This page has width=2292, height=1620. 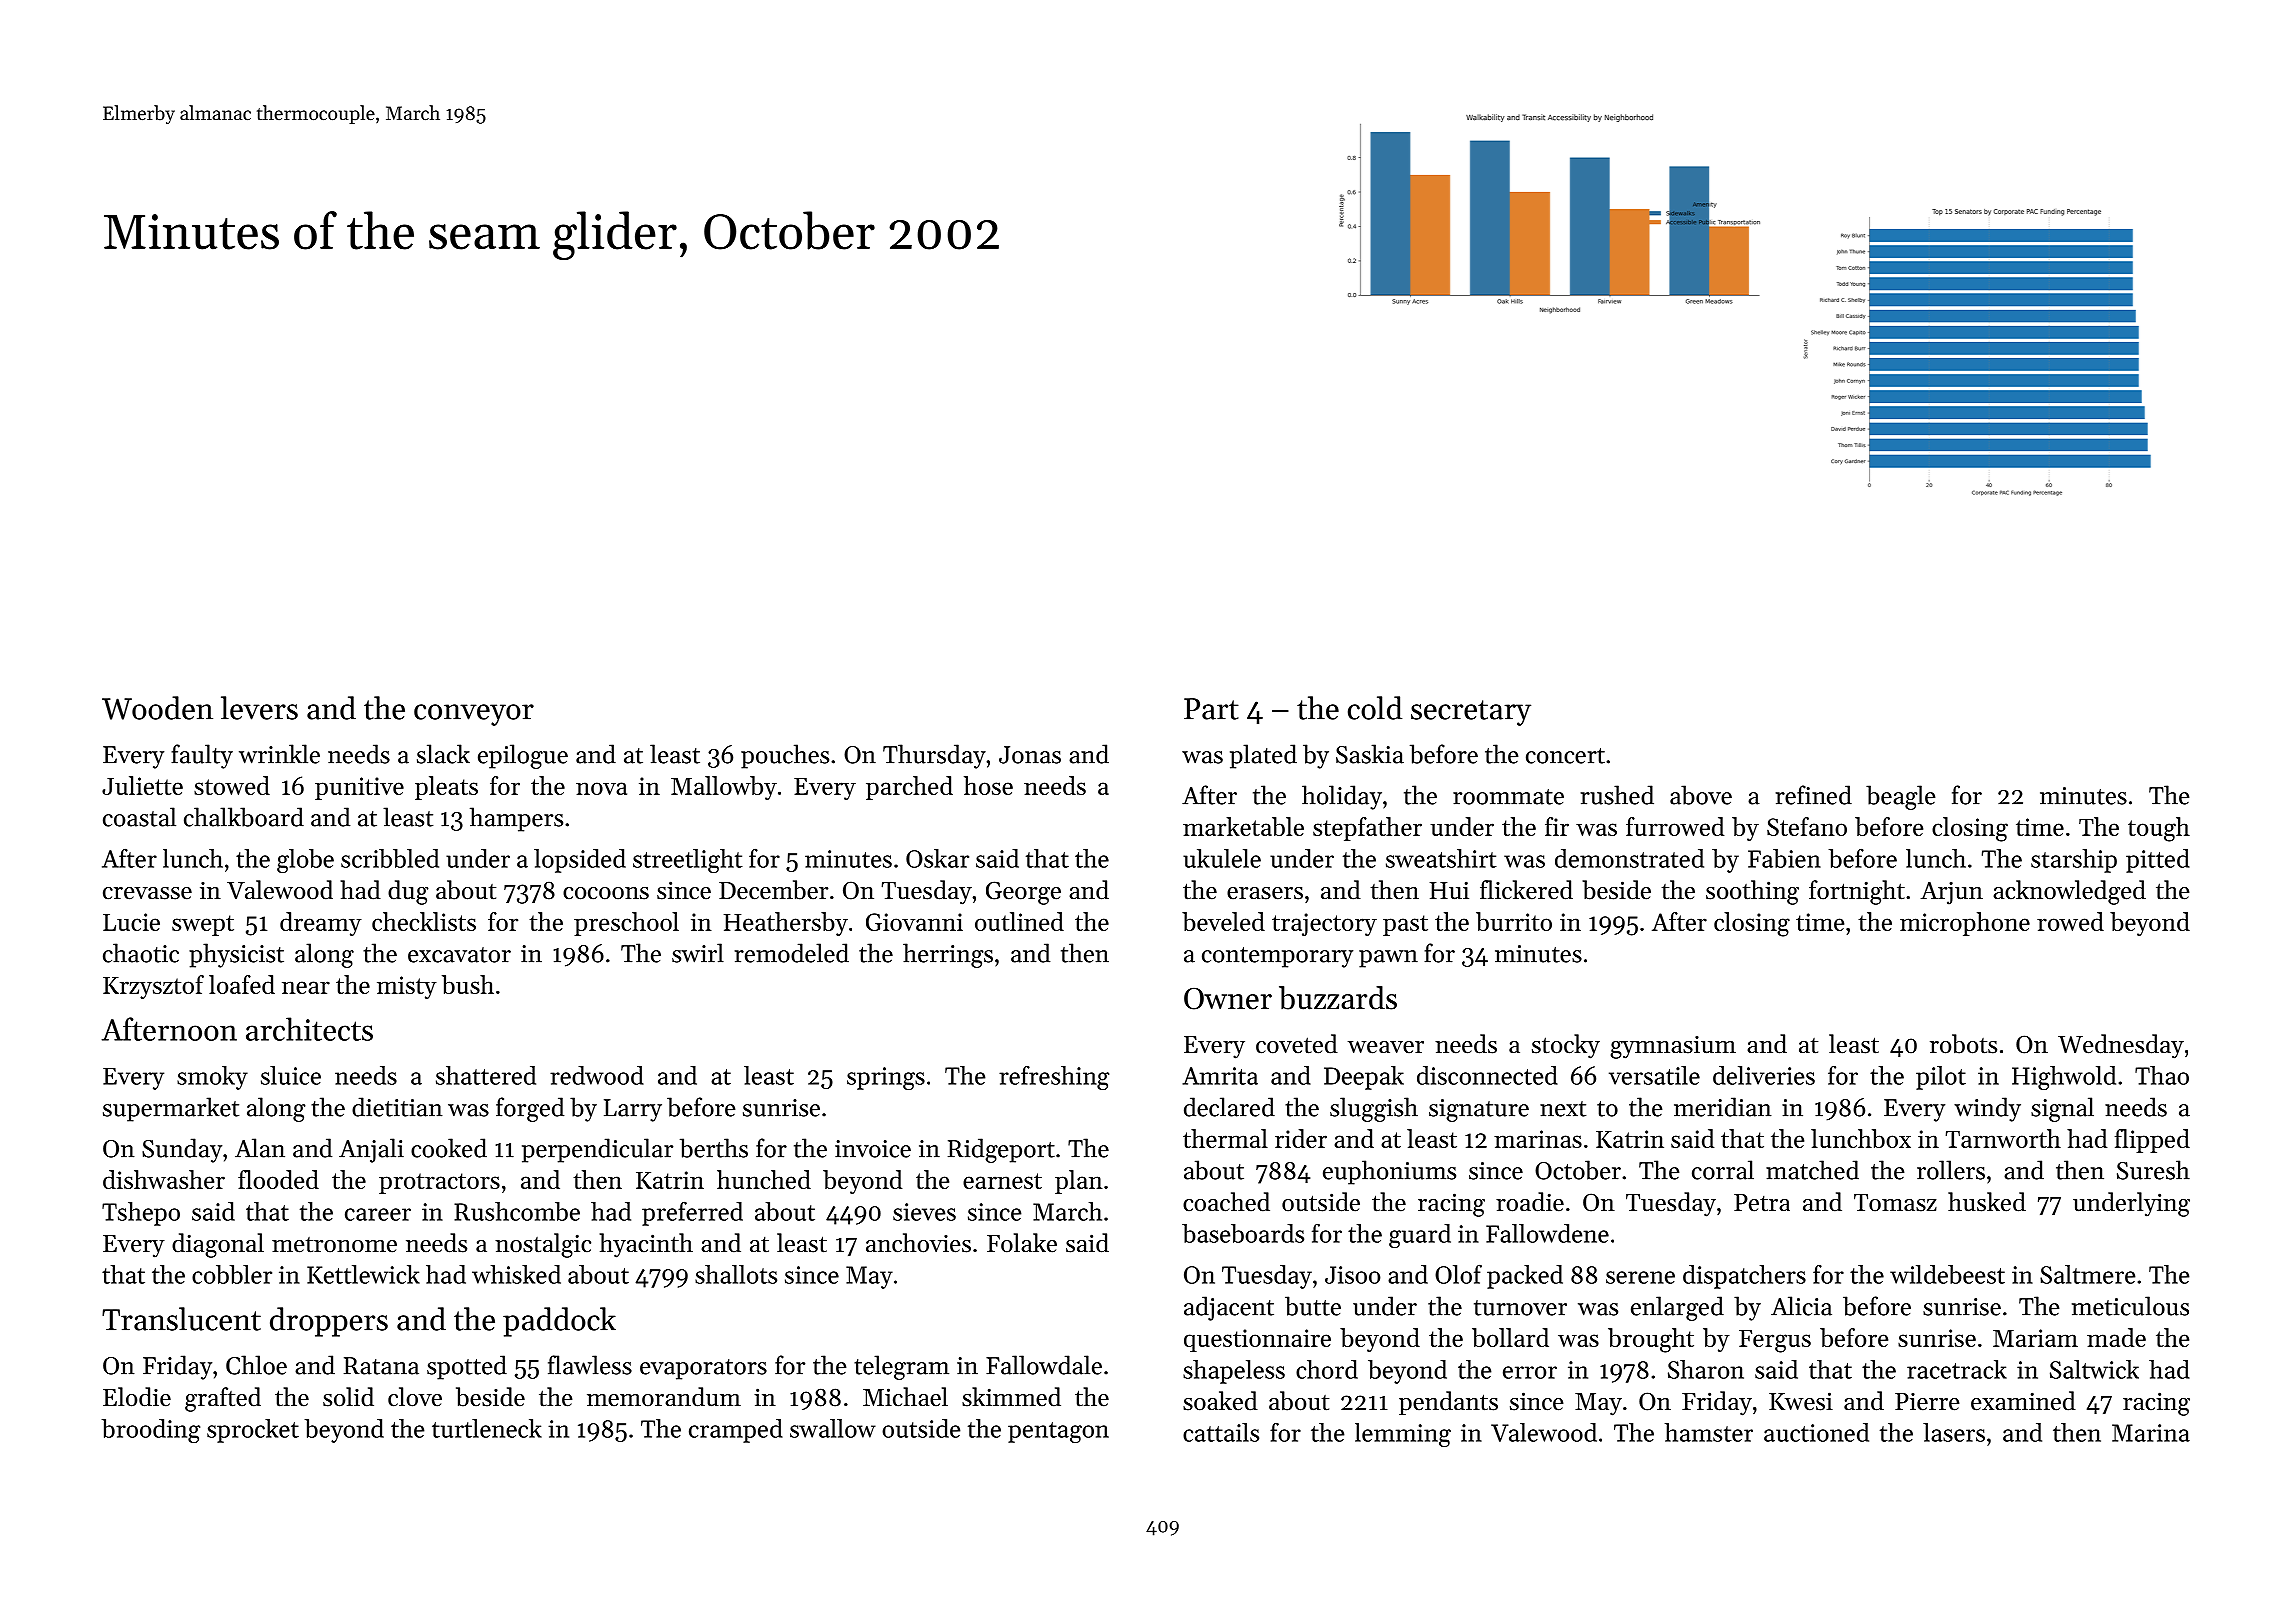 What do you see at coordinates (1044, 1365) in the page?
I see `Fallowdale` at bounding box center [1044, 1365].
